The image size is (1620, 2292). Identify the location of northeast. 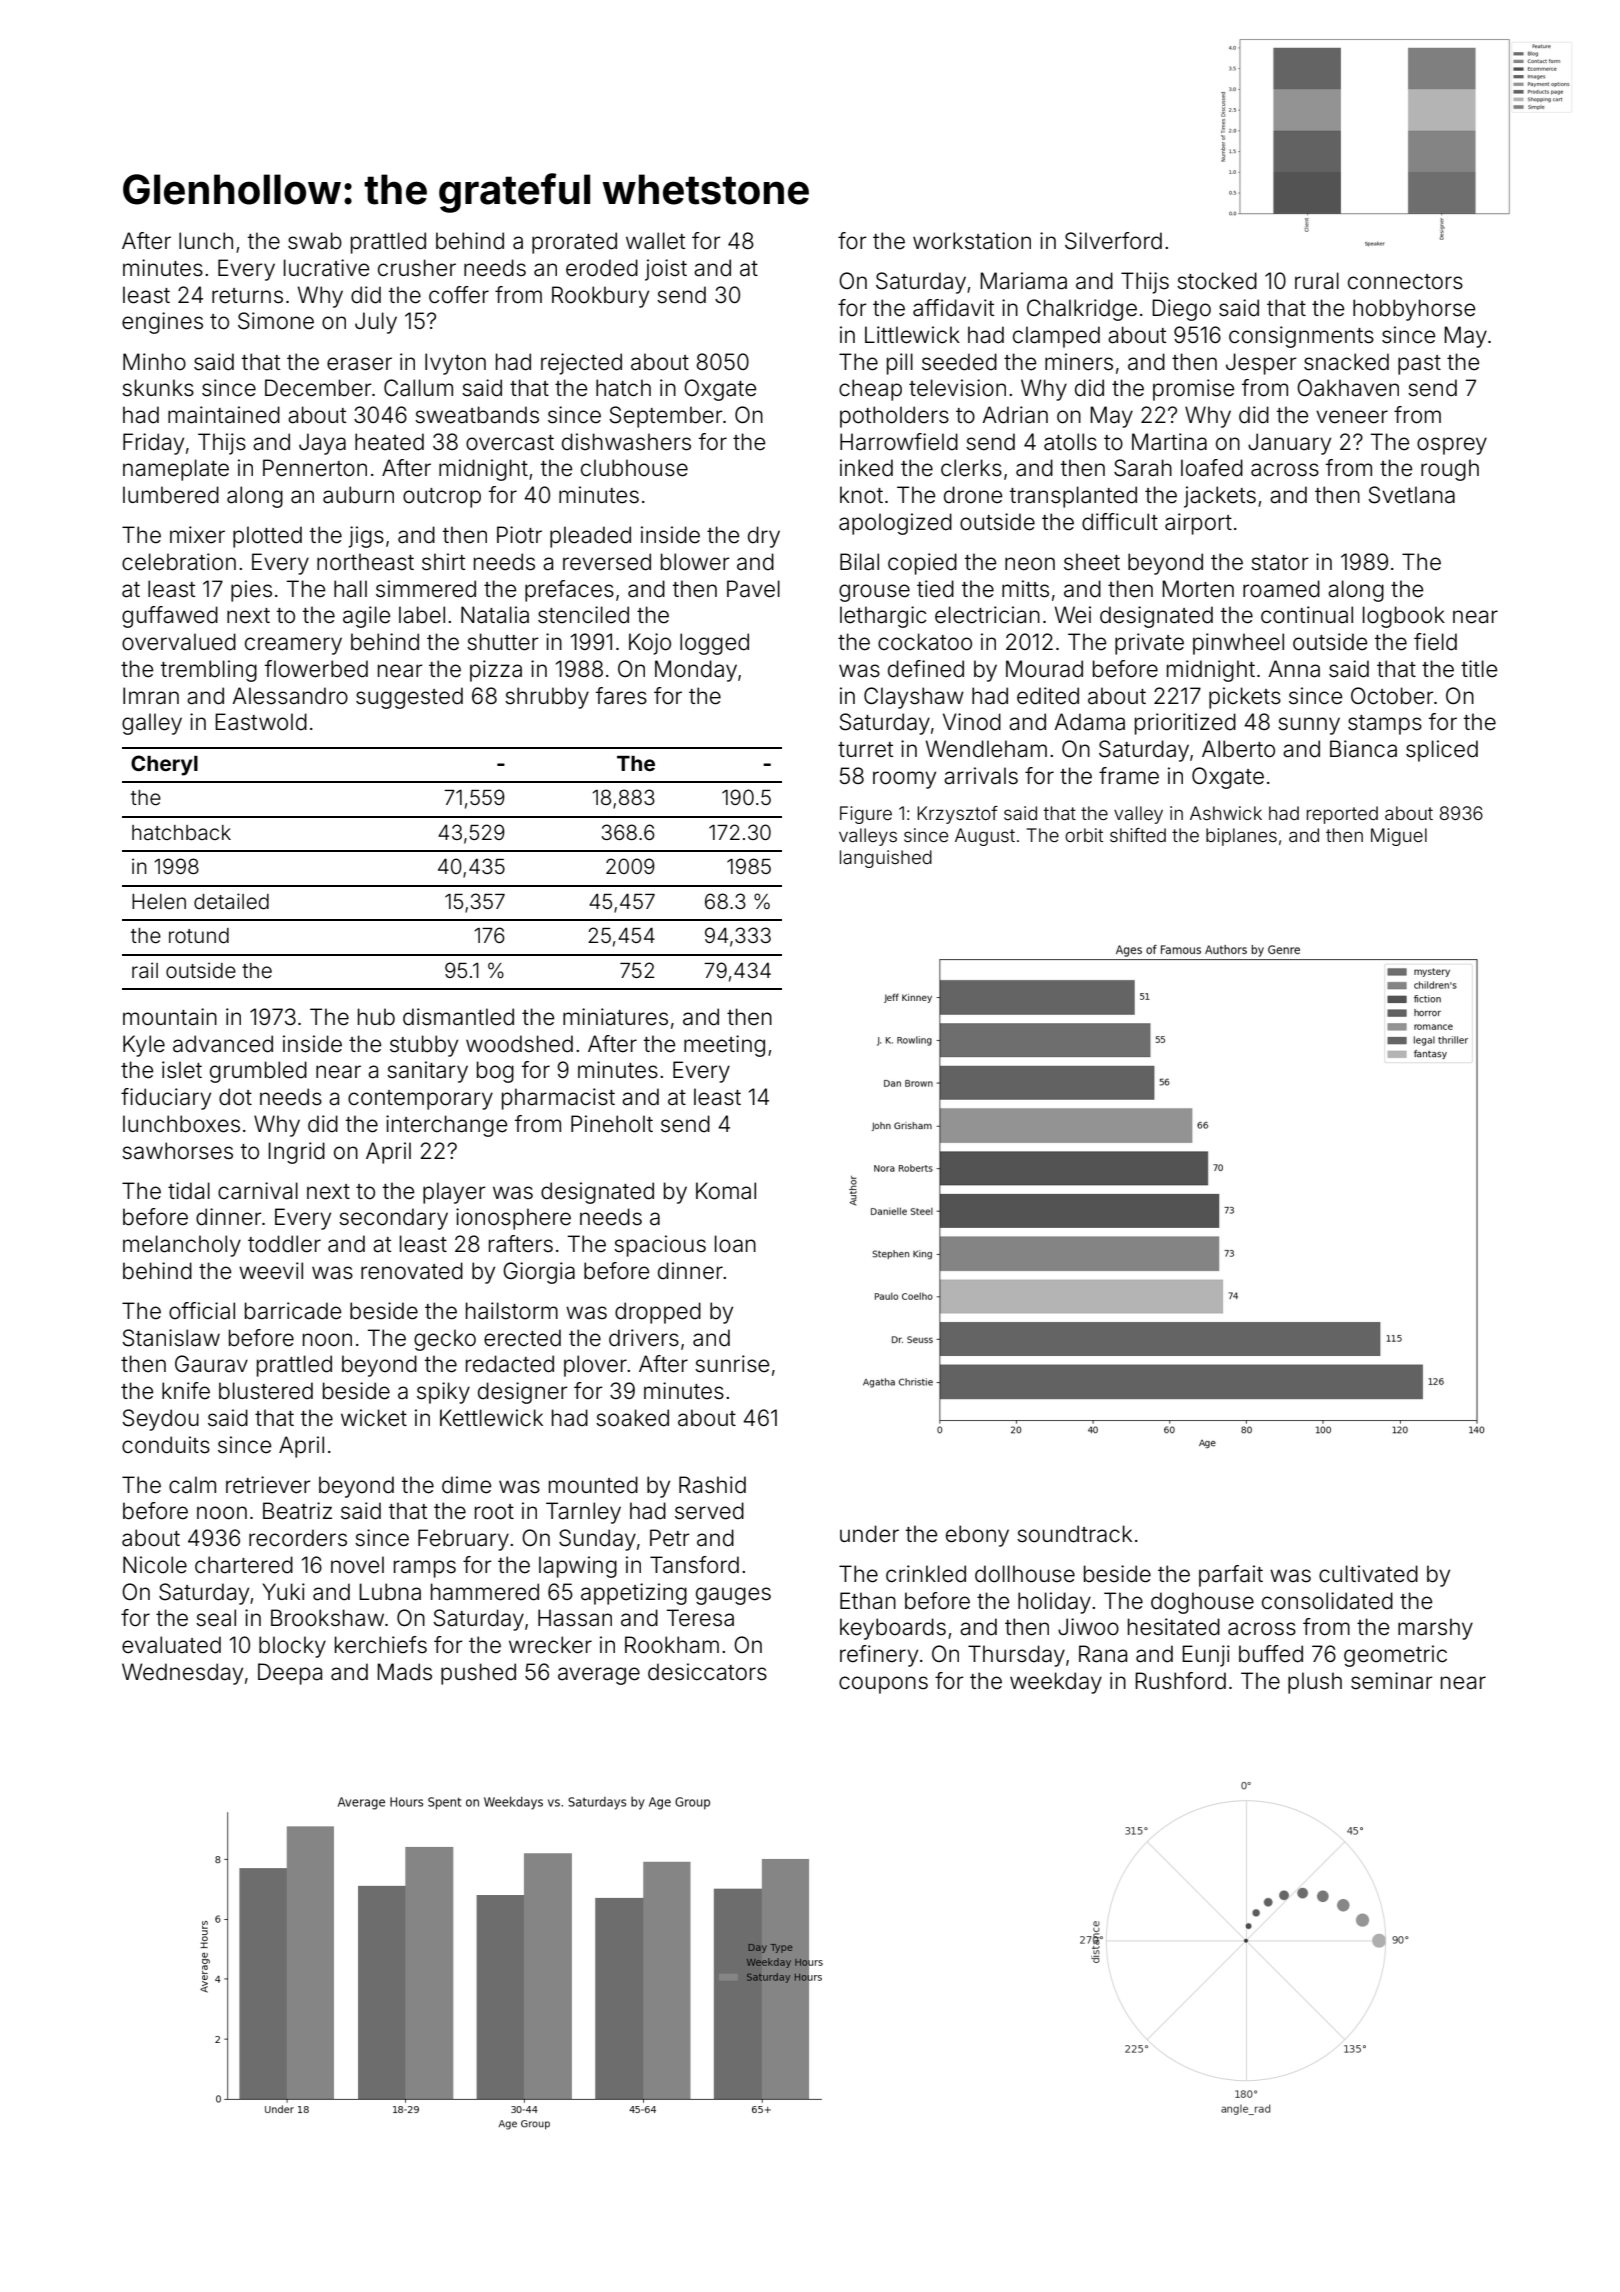
(365, 562).
